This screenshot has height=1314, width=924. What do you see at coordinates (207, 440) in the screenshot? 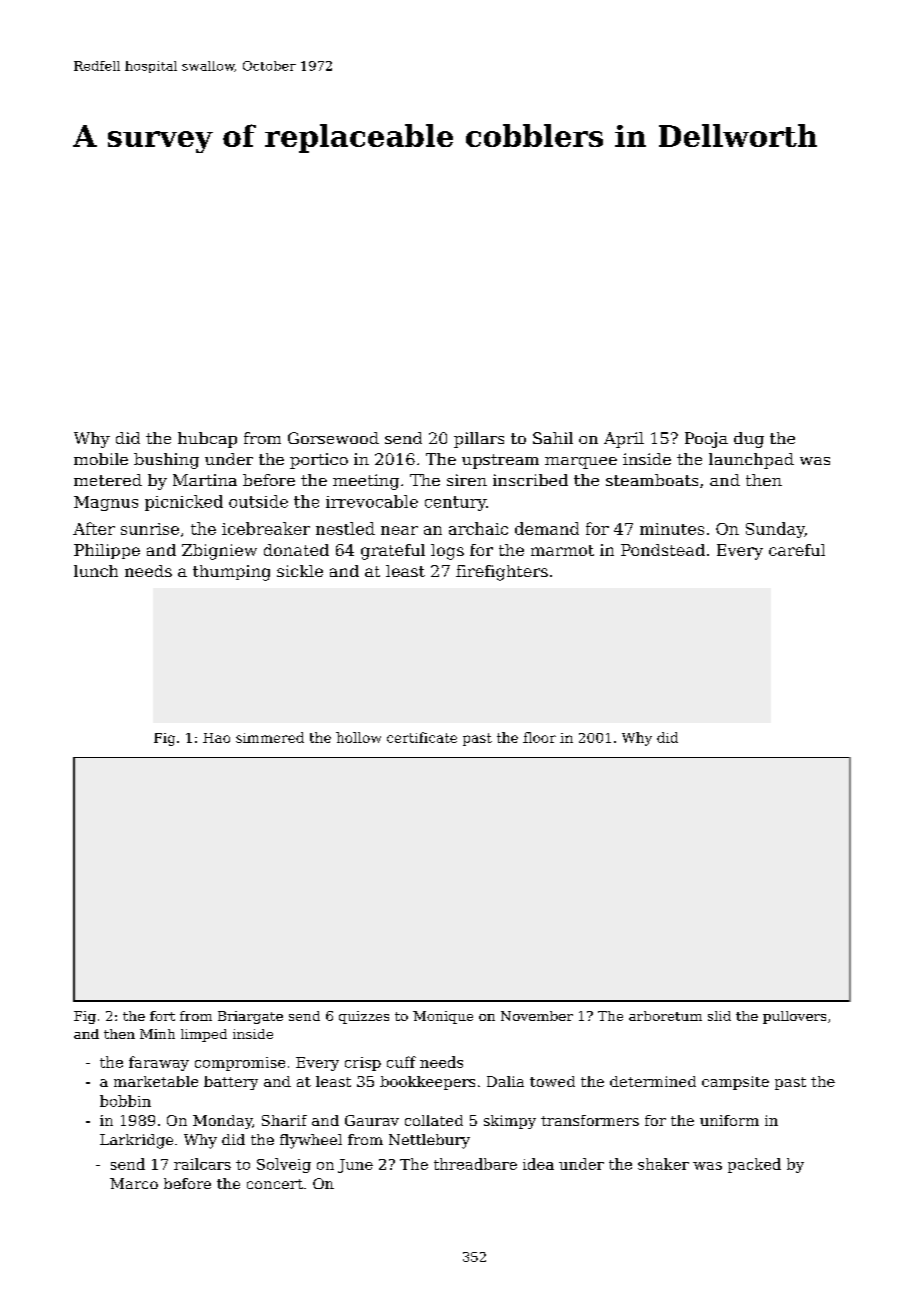
I see `hubcap` at bounding box center [207, 440].
